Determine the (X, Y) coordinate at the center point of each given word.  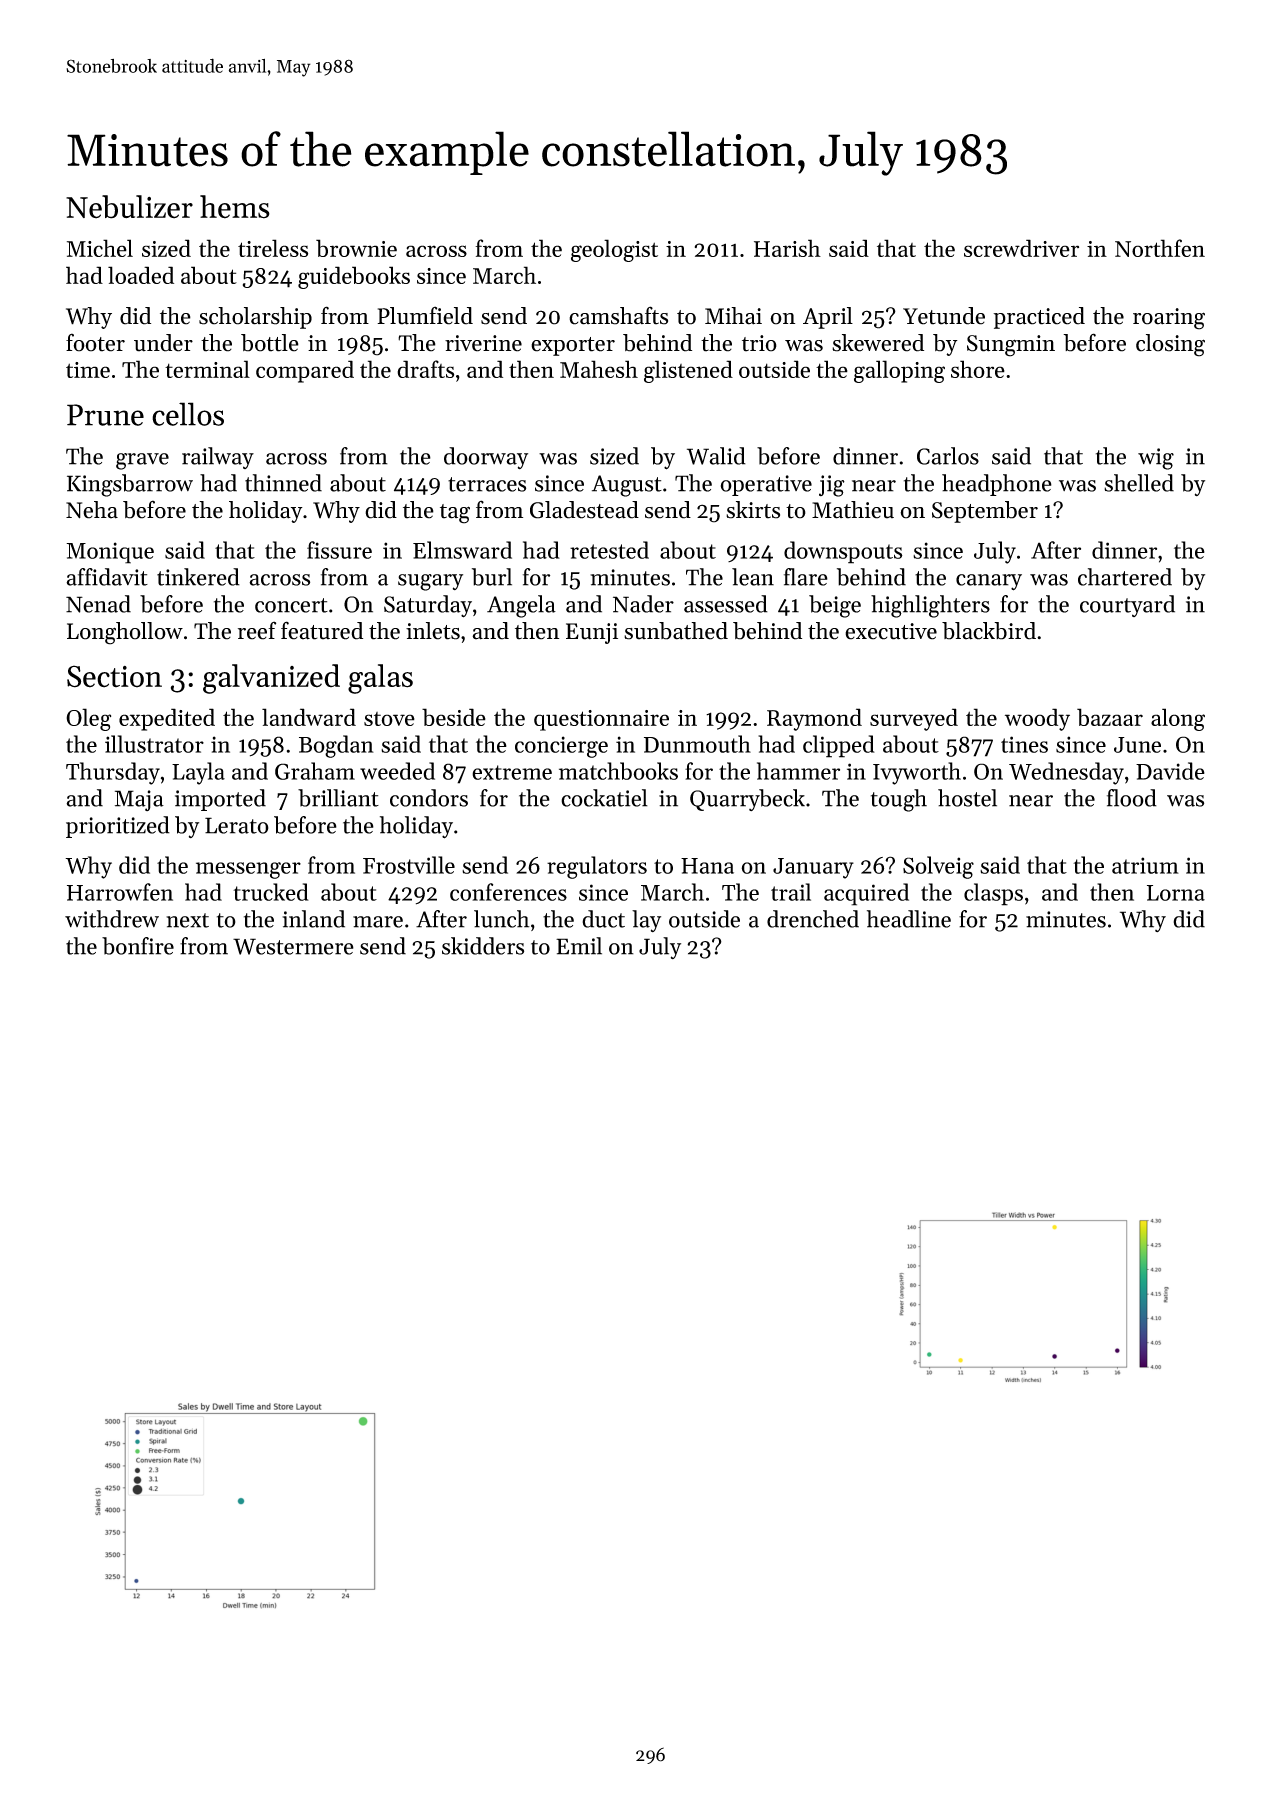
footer (95, 342)
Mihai (733, 316)
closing (1170, 345)
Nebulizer (129, 207)
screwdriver (1021, 248)
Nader (643, 604)
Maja (139, 800)
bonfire (138, 946)
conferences (508, 892)
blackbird (989, 631)
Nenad (98, 604)
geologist (614, 250)
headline (909, 919)
